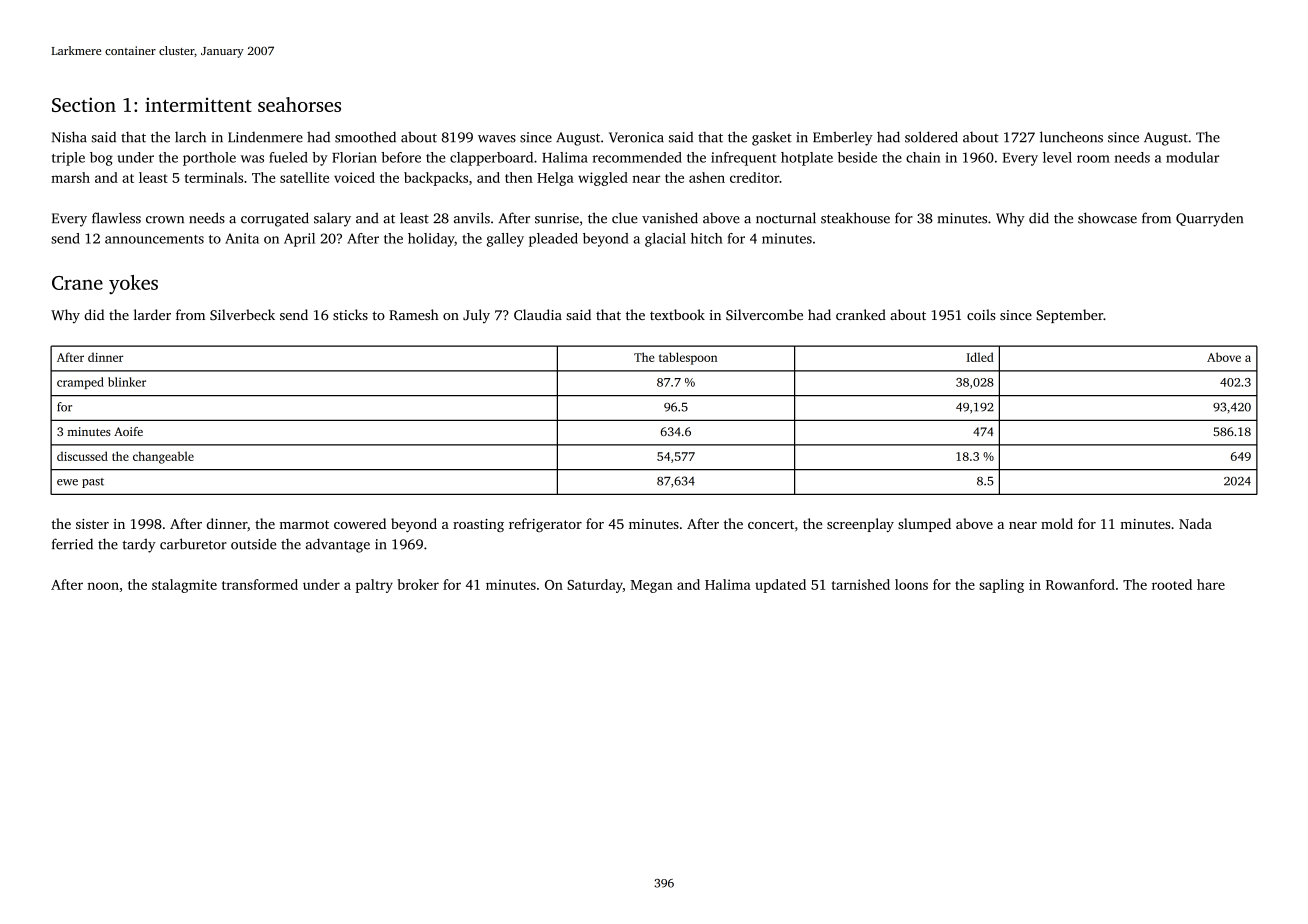 This image has width=1308, height=924. What do you see at coordinates (1195, 523) in the image?
I see `Nada` at bounding box center [1195, 523].
